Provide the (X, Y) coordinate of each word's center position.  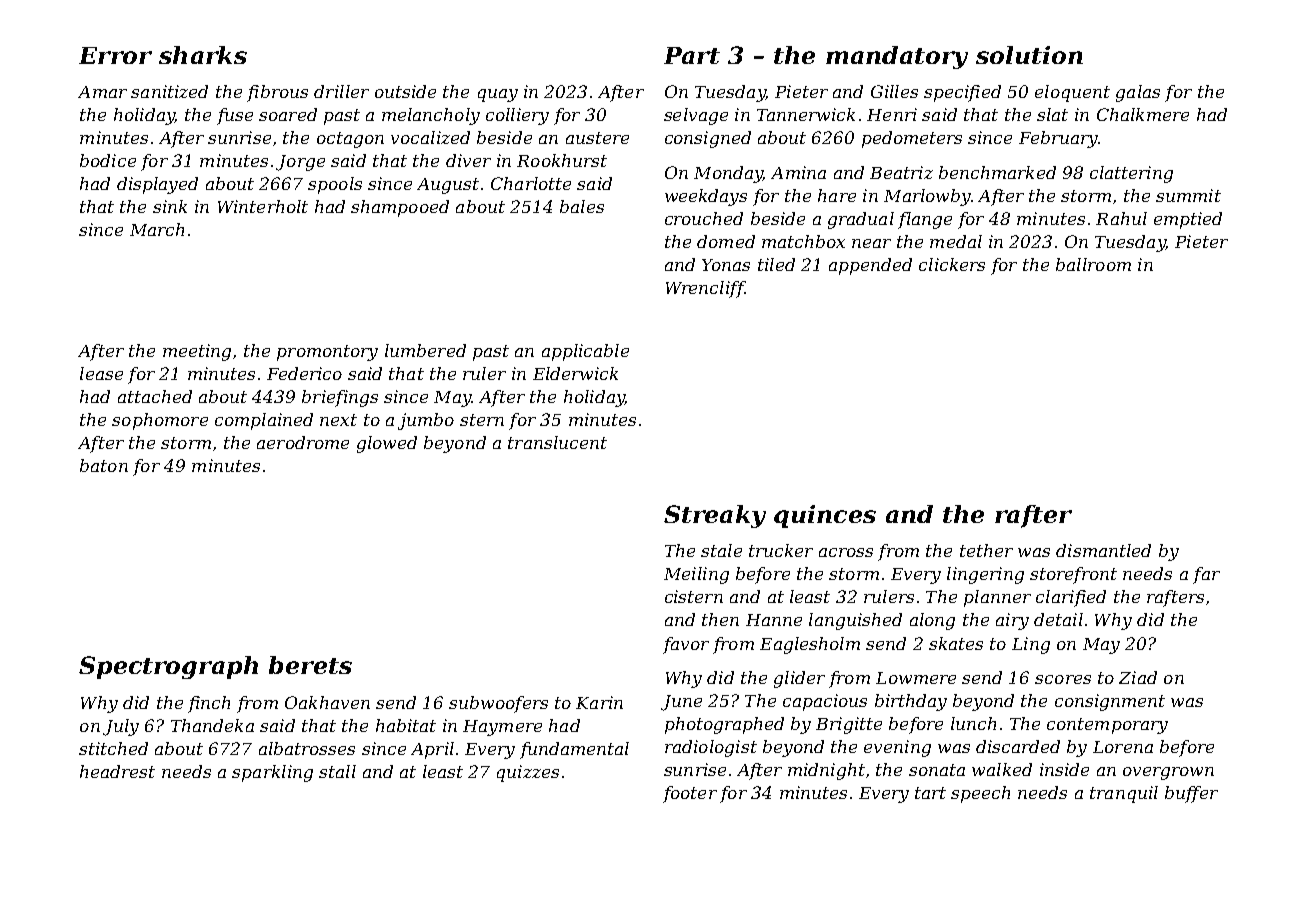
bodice (108, 160)
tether (986, 550)
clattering (1131, 174)
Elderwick (575, 373)
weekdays (706, 197)
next (338, 420)
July (121, 727)
